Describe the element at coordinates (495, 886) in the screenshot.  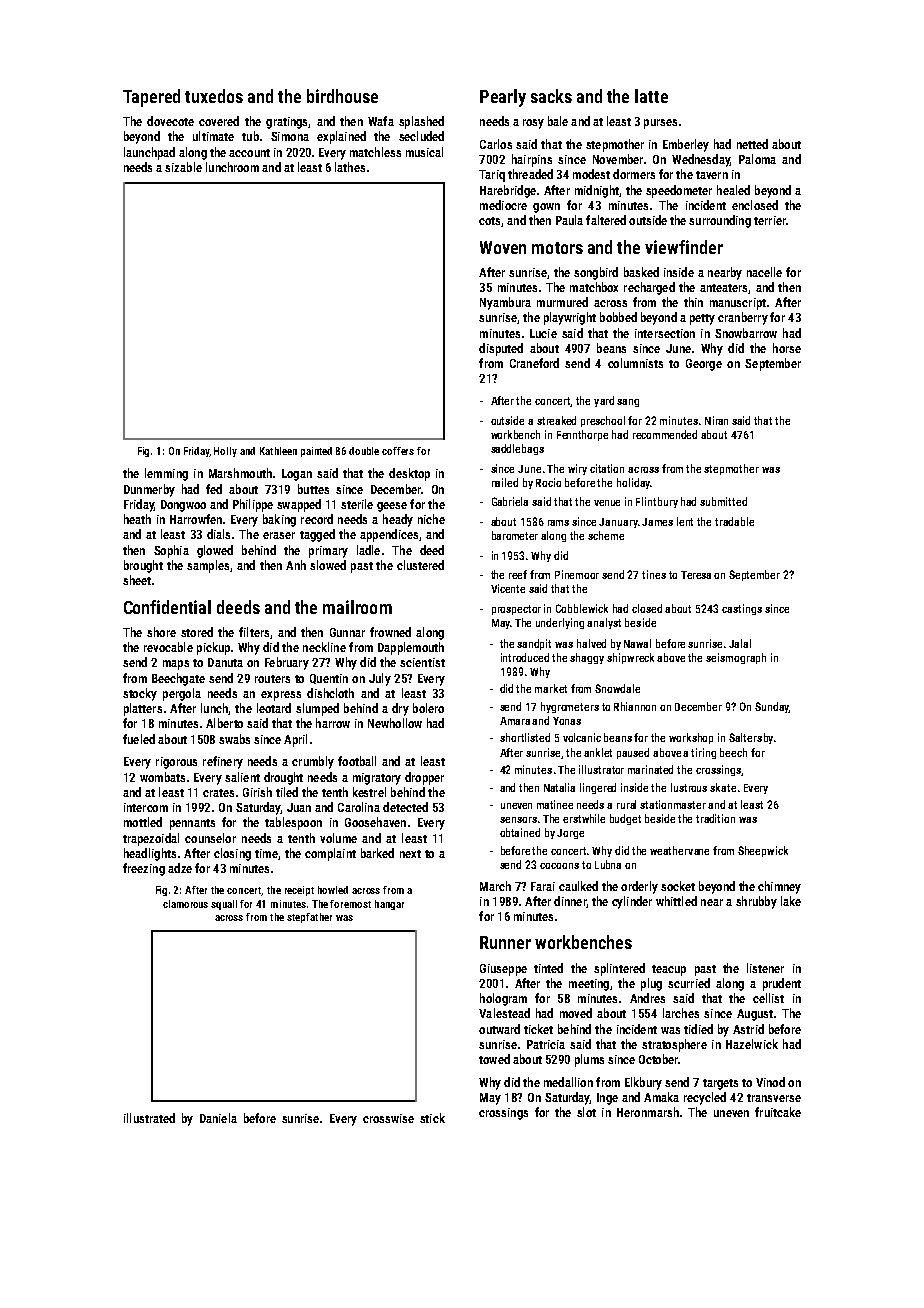
I see `March` at that location.
